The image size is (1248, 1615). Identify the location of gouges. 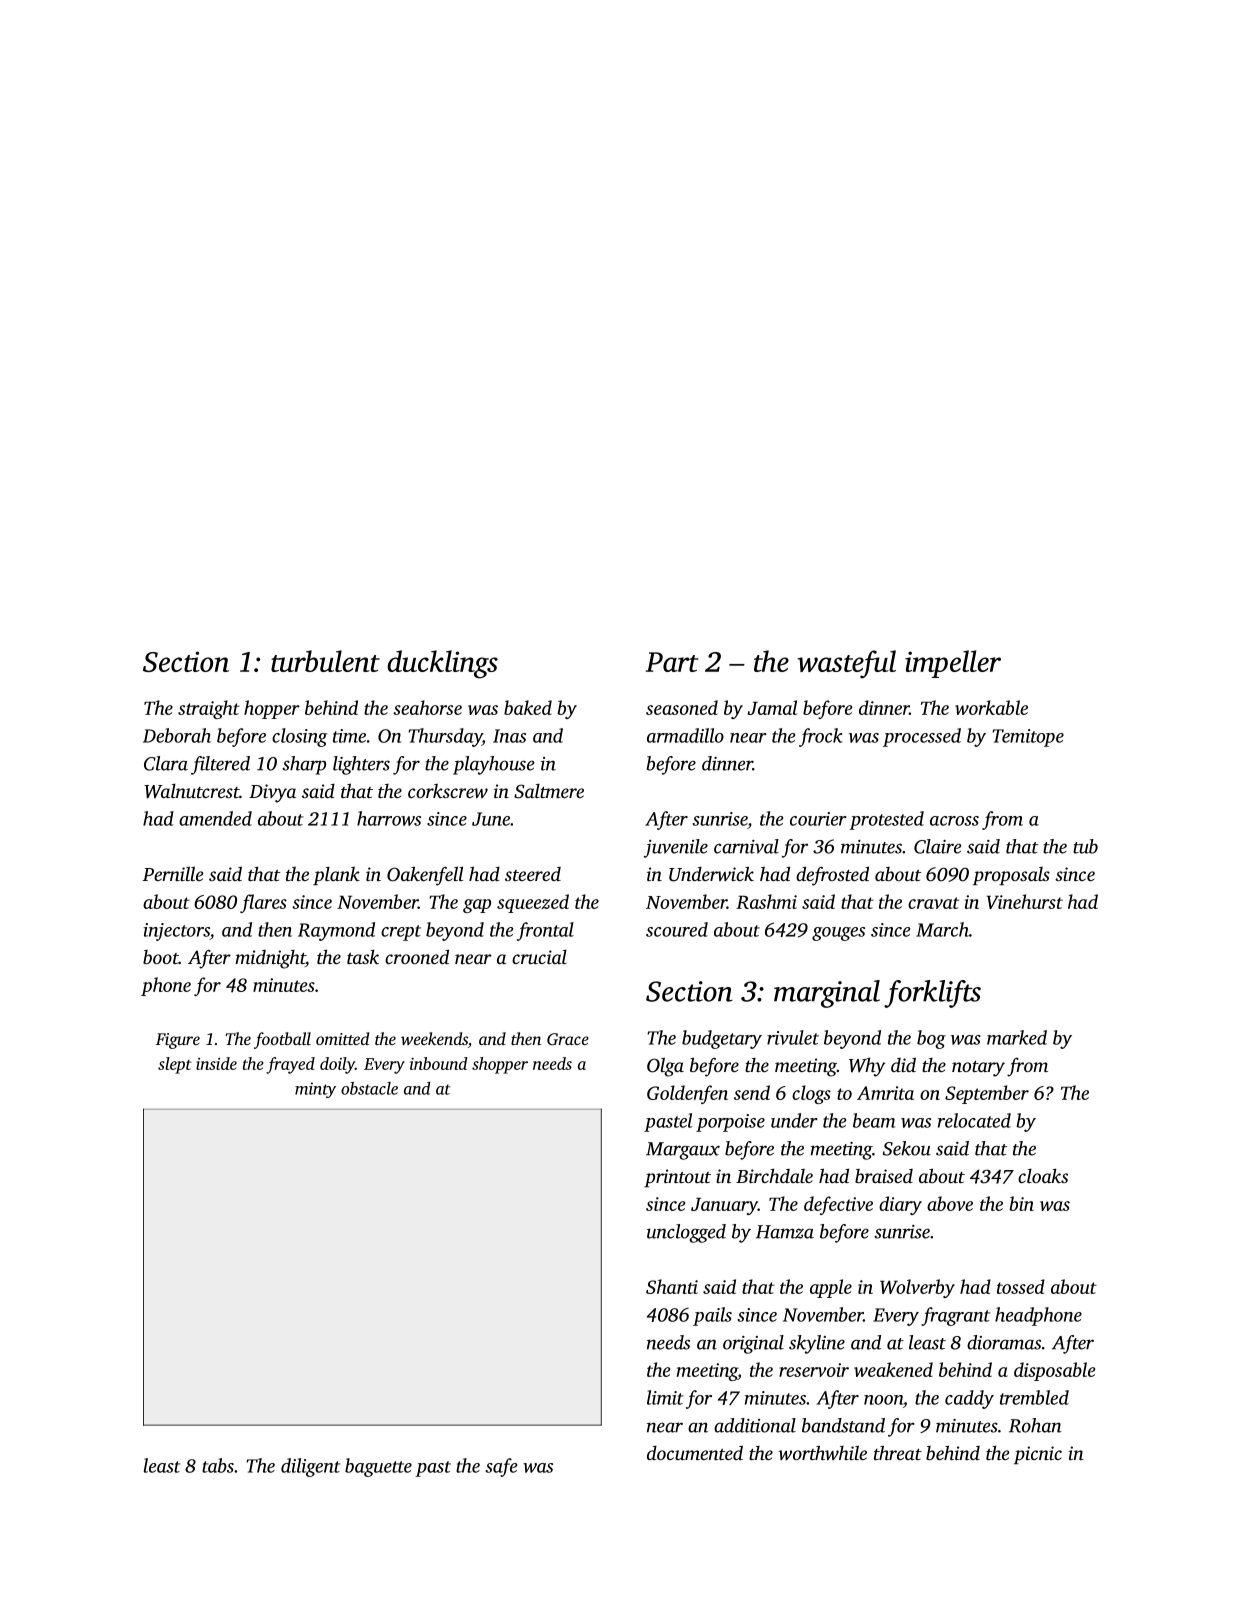
(838, 934).
